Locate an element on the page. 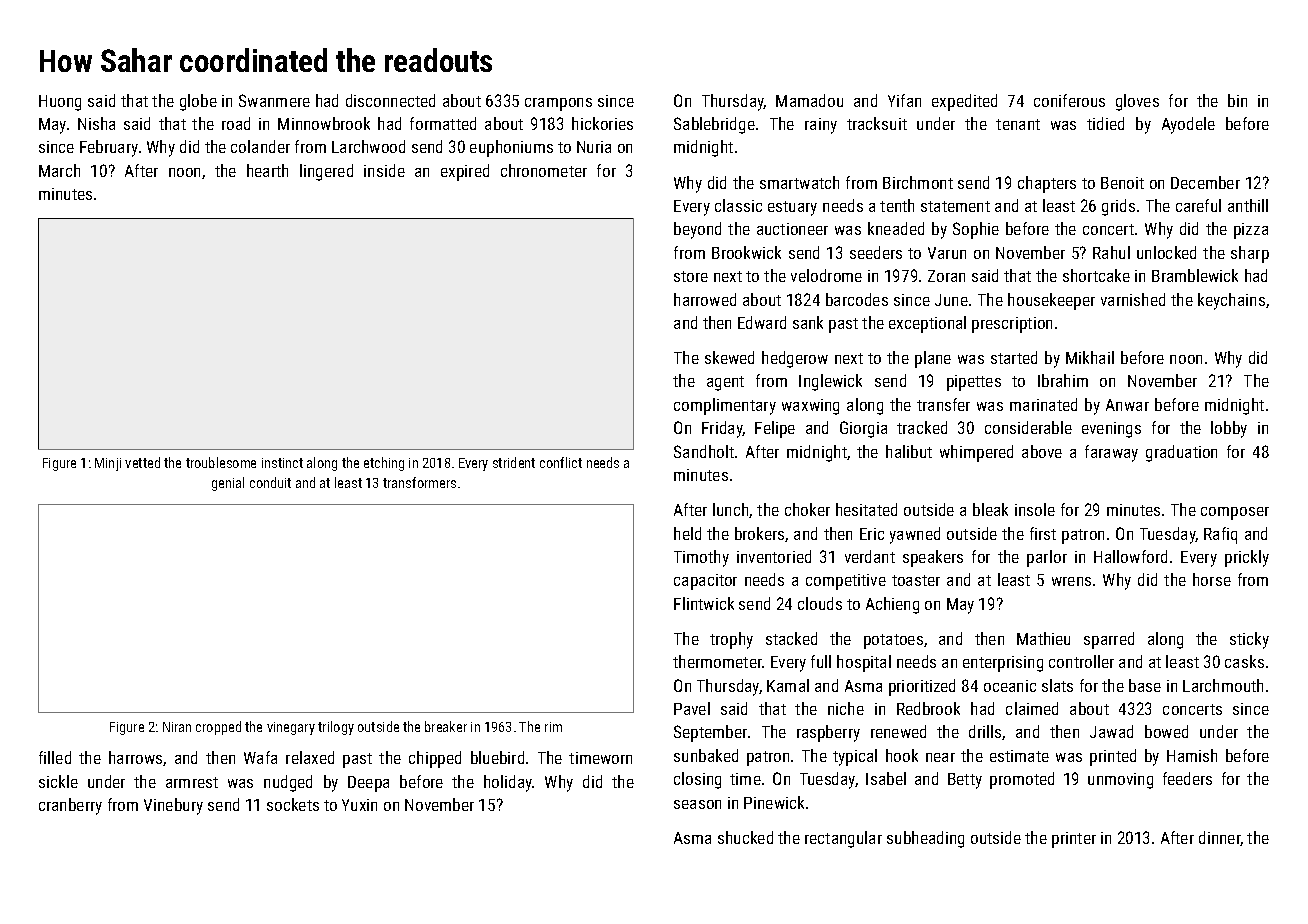 Image resolution: width=1308 pixels, height=924 pixels. brokers is located at coordinates (760, 534).
